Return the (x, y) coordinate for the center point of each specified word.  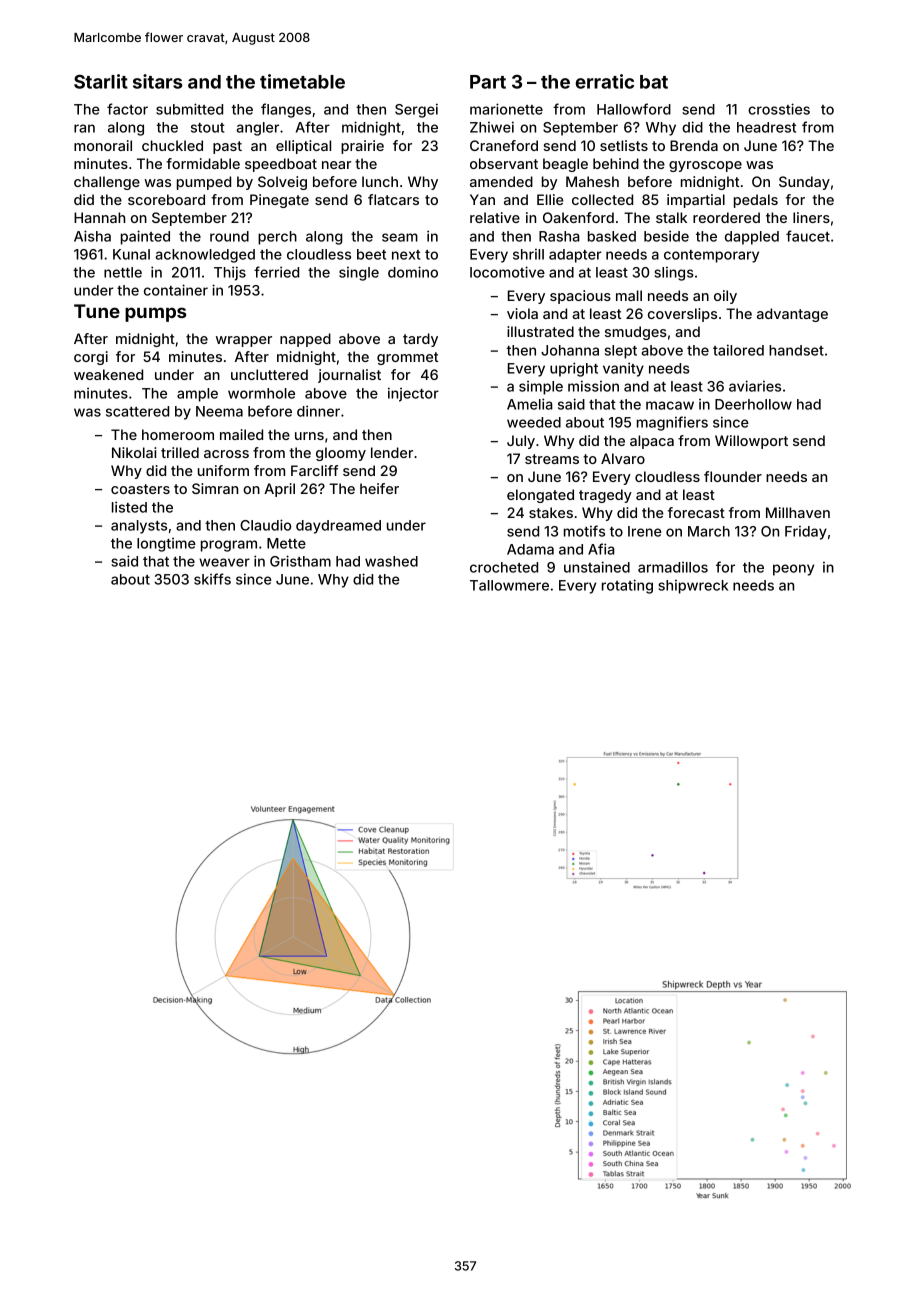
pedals (756, 201)
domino (413, 272)
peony (793, 570)
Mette (286, 543)
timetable (302, 81)
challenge (107, 183)
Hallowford (634, 109)
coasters (140, 489)
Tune (97, 311)
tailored (738, 350)
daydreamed (338, 527)
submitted (189, 109)
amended (501, 181)
